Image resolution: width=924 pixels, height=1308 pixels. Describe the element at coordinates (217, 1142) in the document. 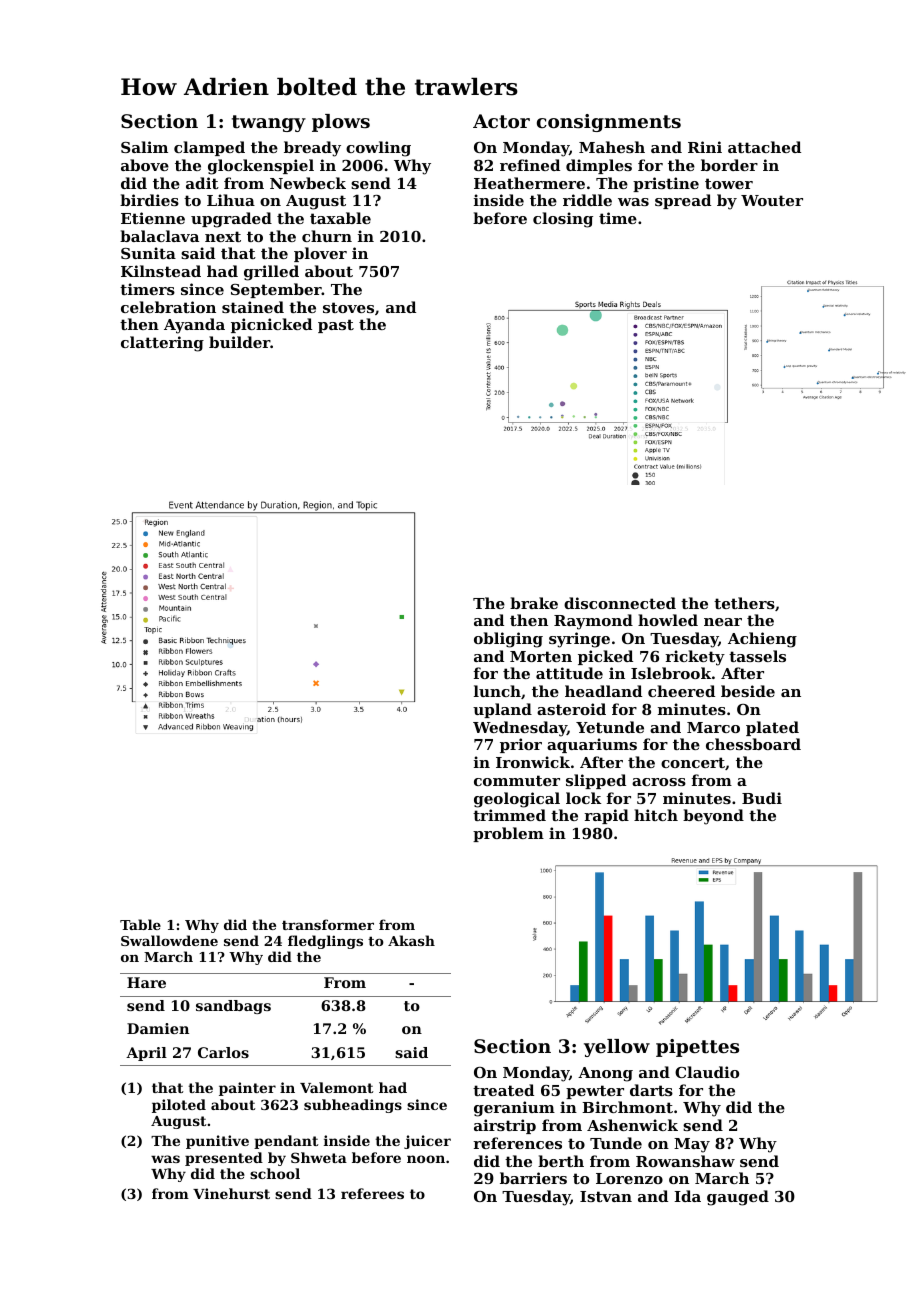

I see `punitive` at that location.
